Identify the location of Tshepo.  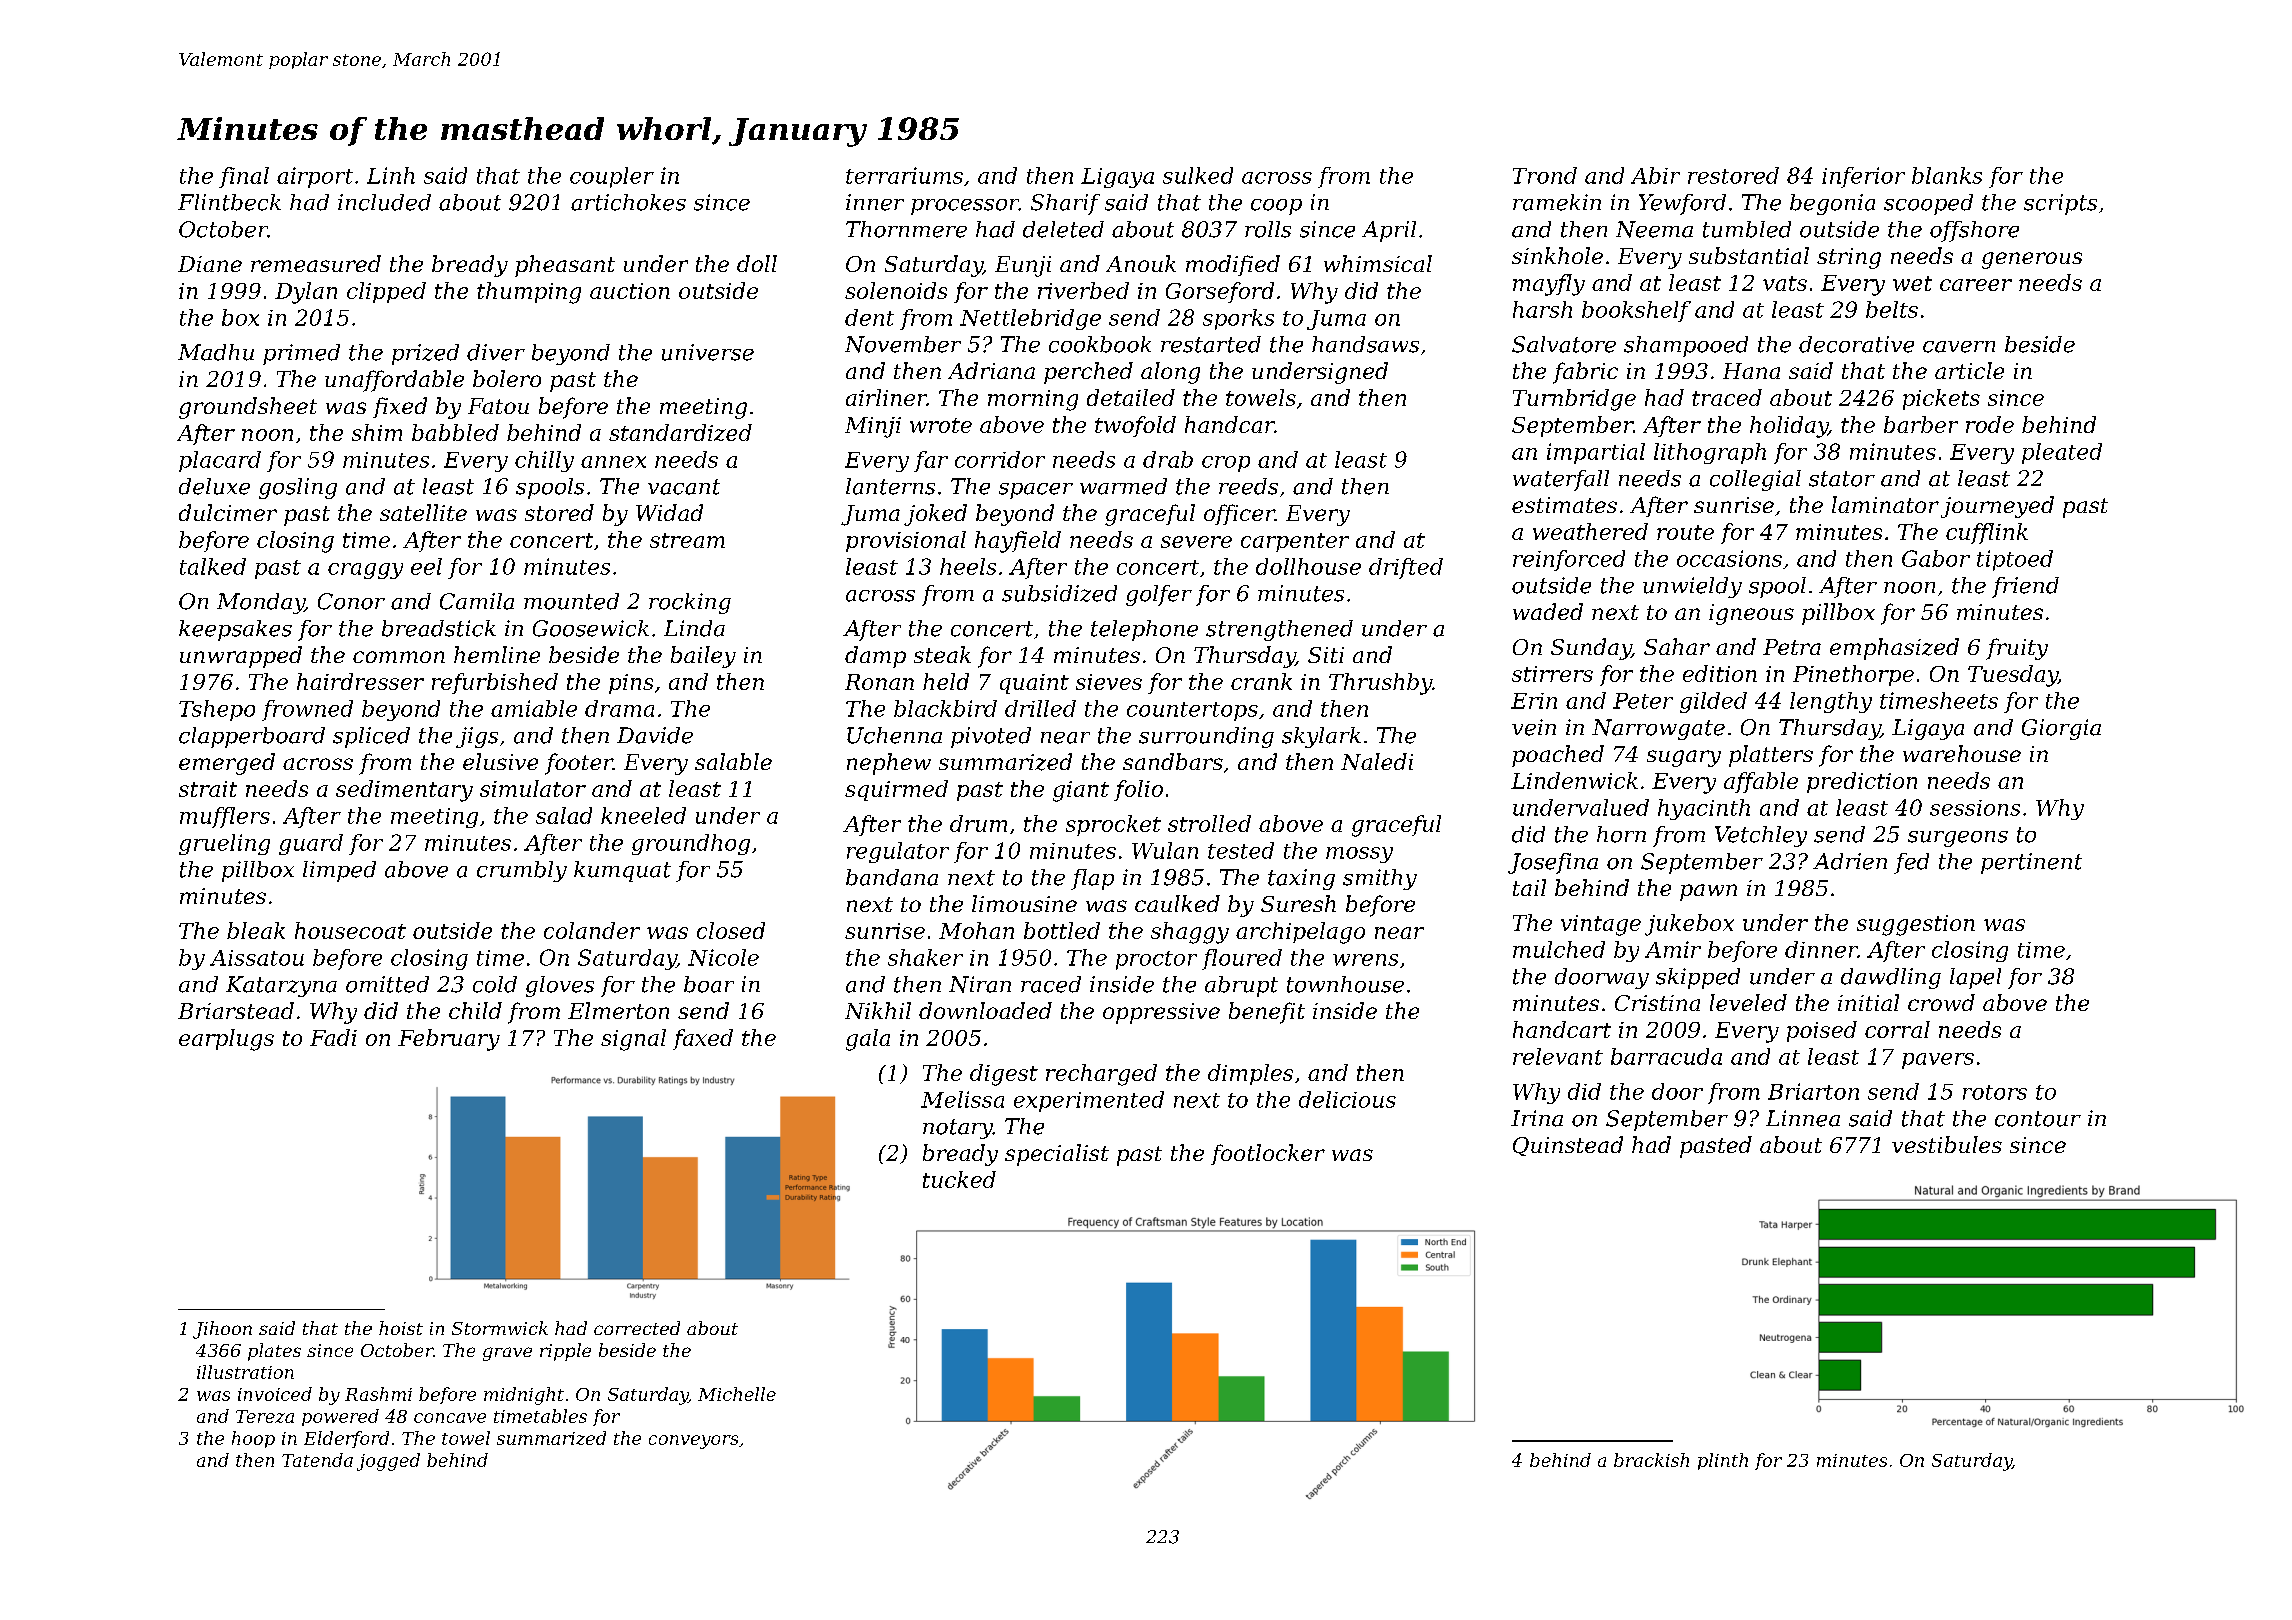
(217, 710).
